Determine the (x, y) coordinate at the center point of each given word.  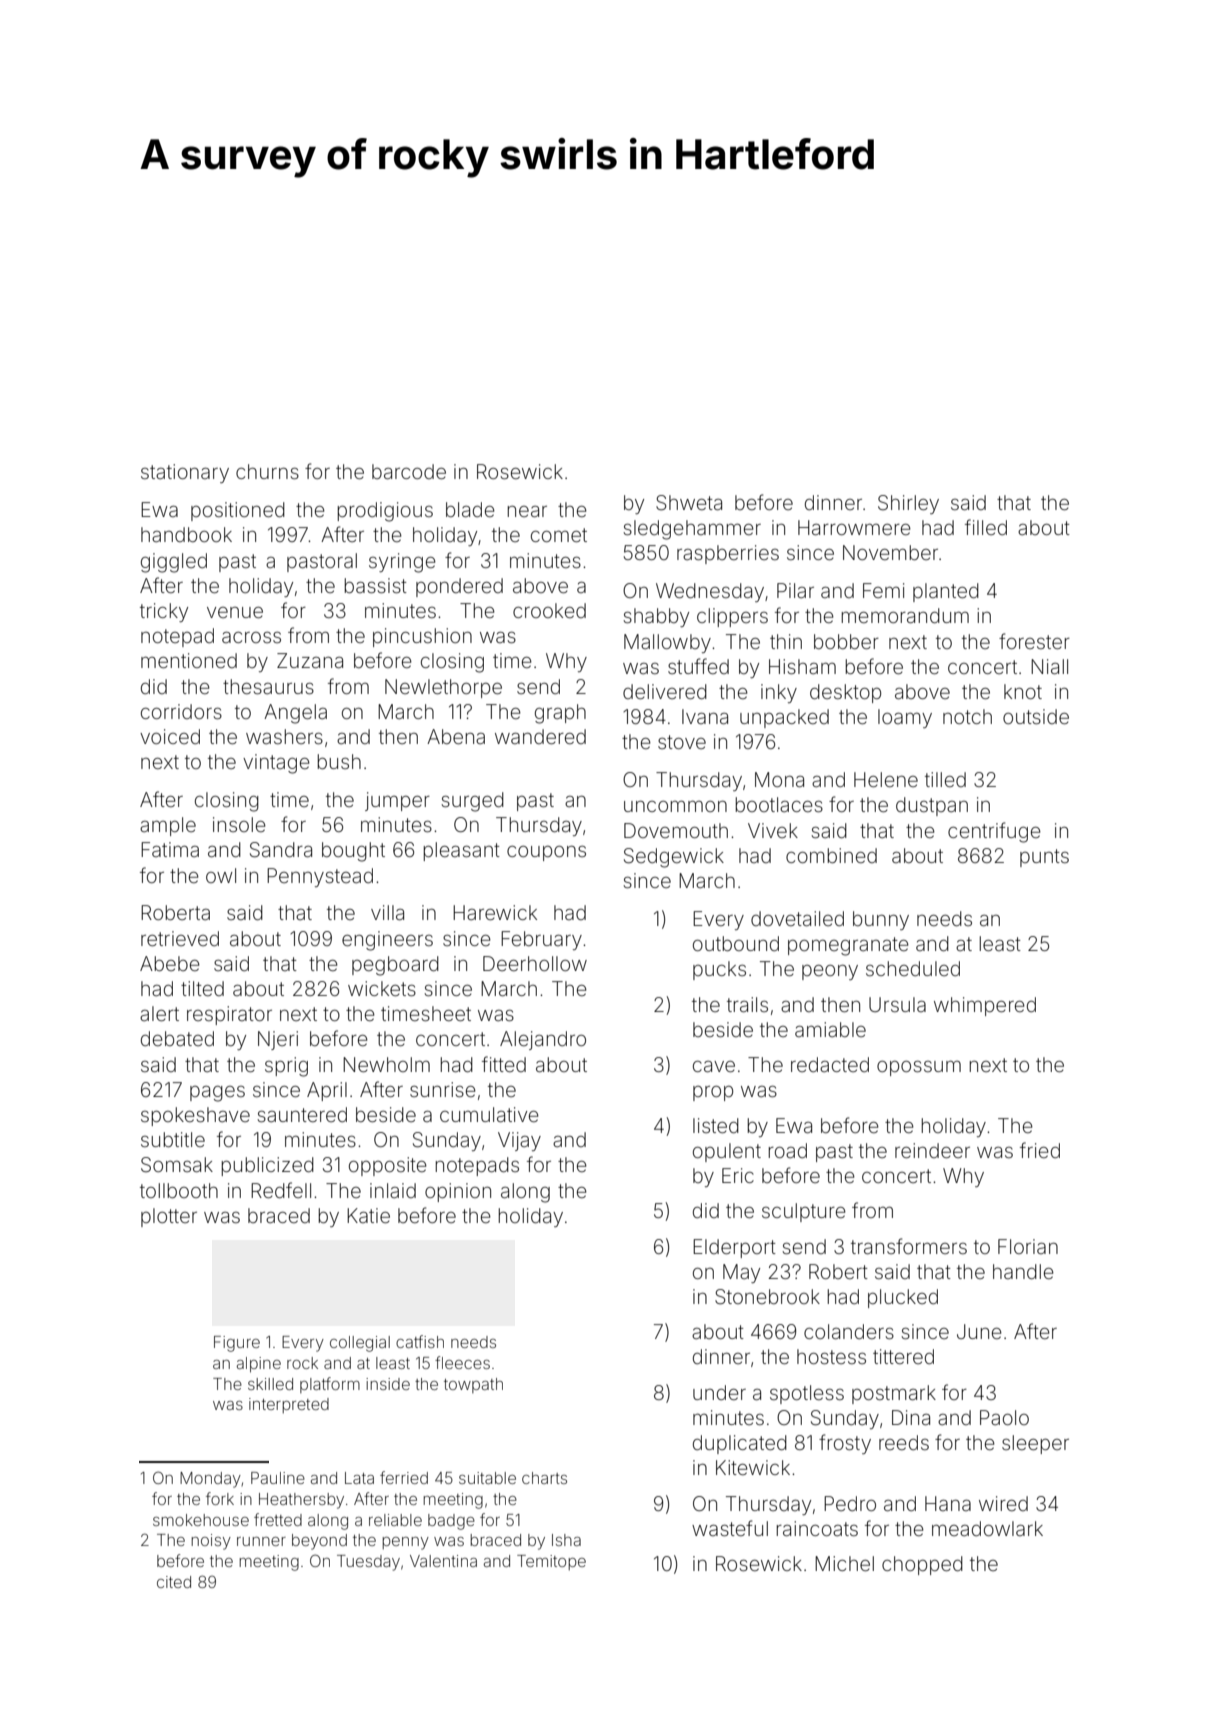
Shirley (908, 504)
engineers (387, 941)
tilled (945, 779)
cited (174, 1582)
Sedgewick (674, 858)
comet (559, 535)
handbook (186, 534)
